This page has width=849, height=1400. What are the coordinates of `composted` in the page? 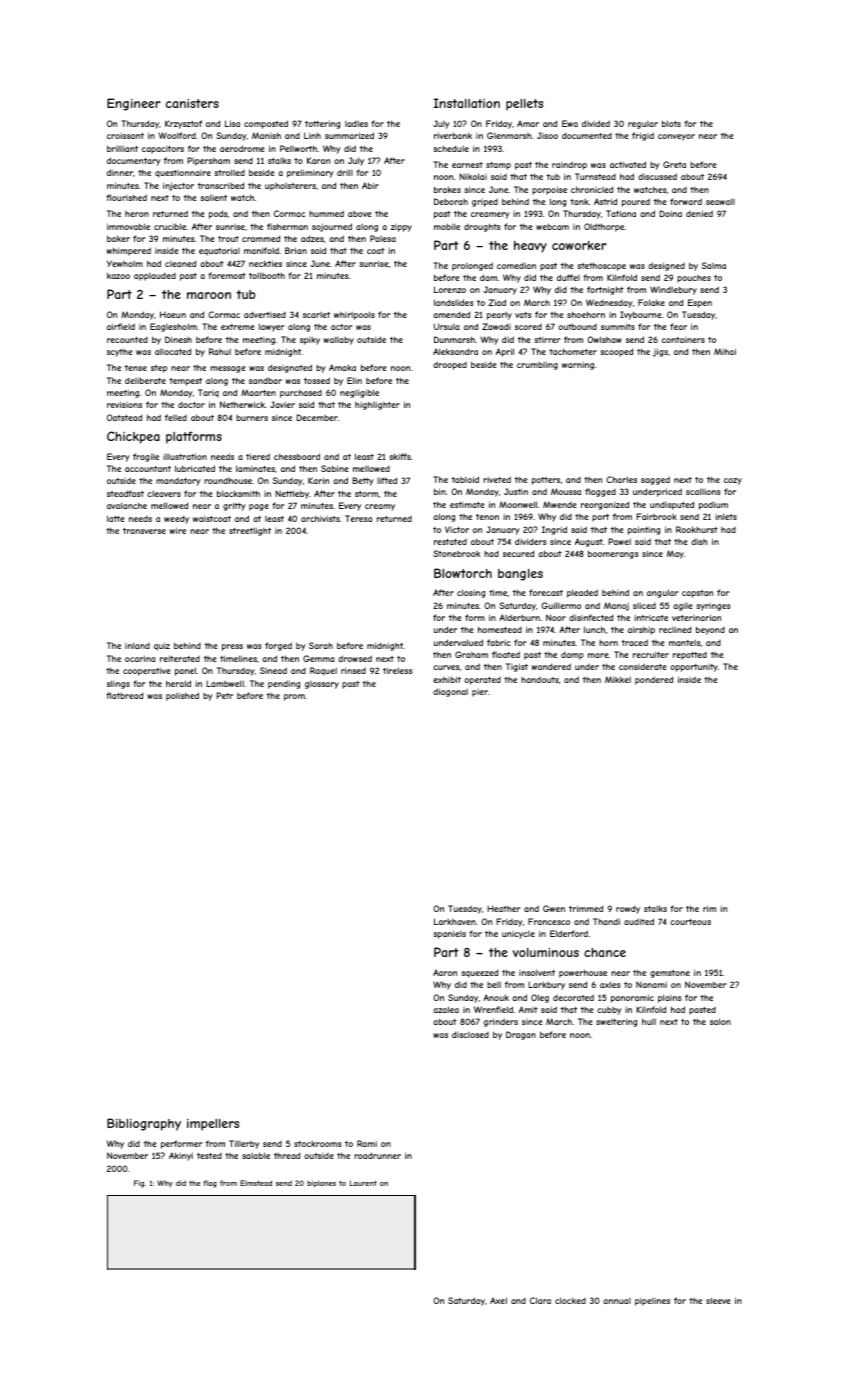 It's located at (266, 124).
